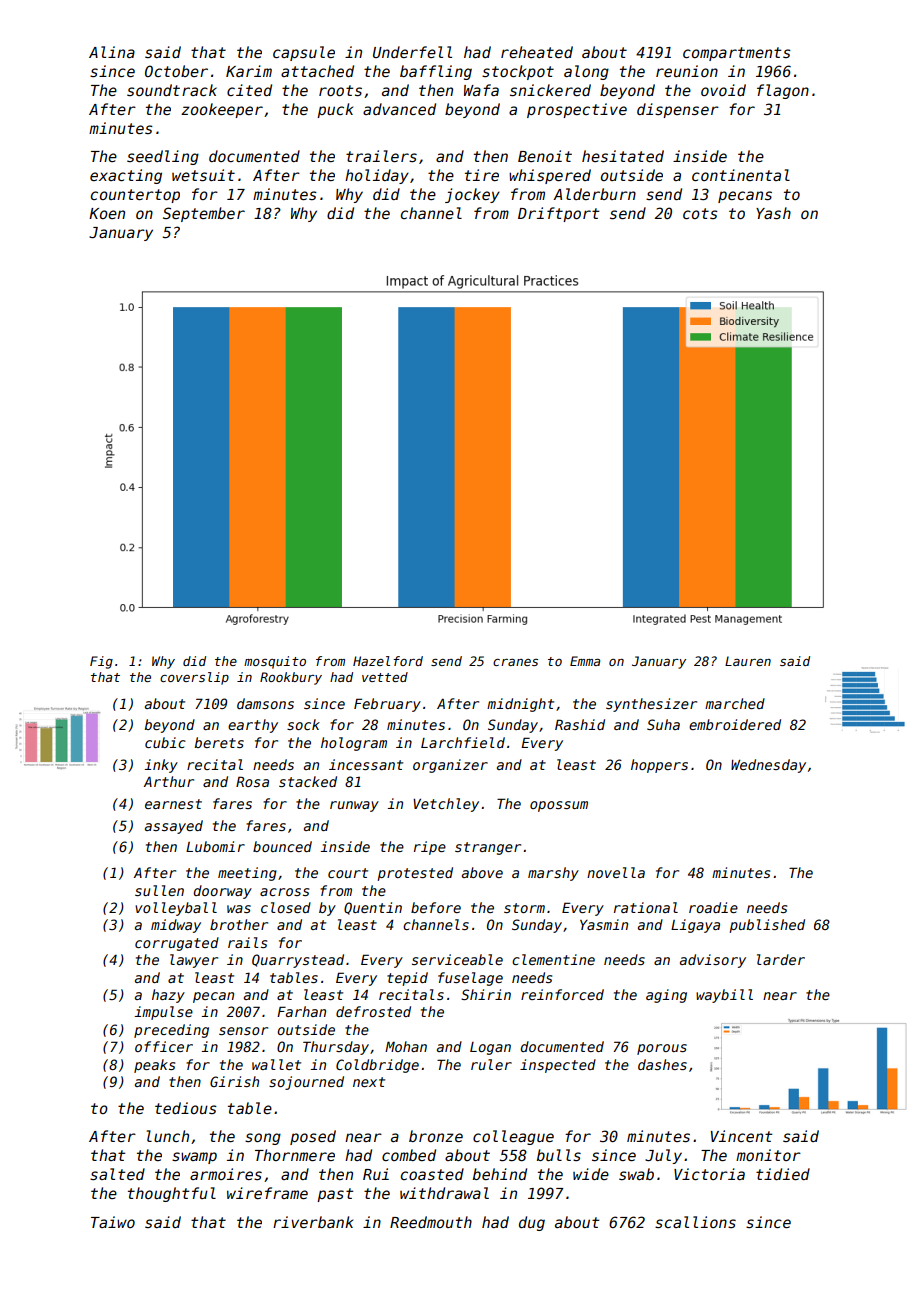 This image has height=1308, width=924. I want to click on impulse, so click(164, 1013).
